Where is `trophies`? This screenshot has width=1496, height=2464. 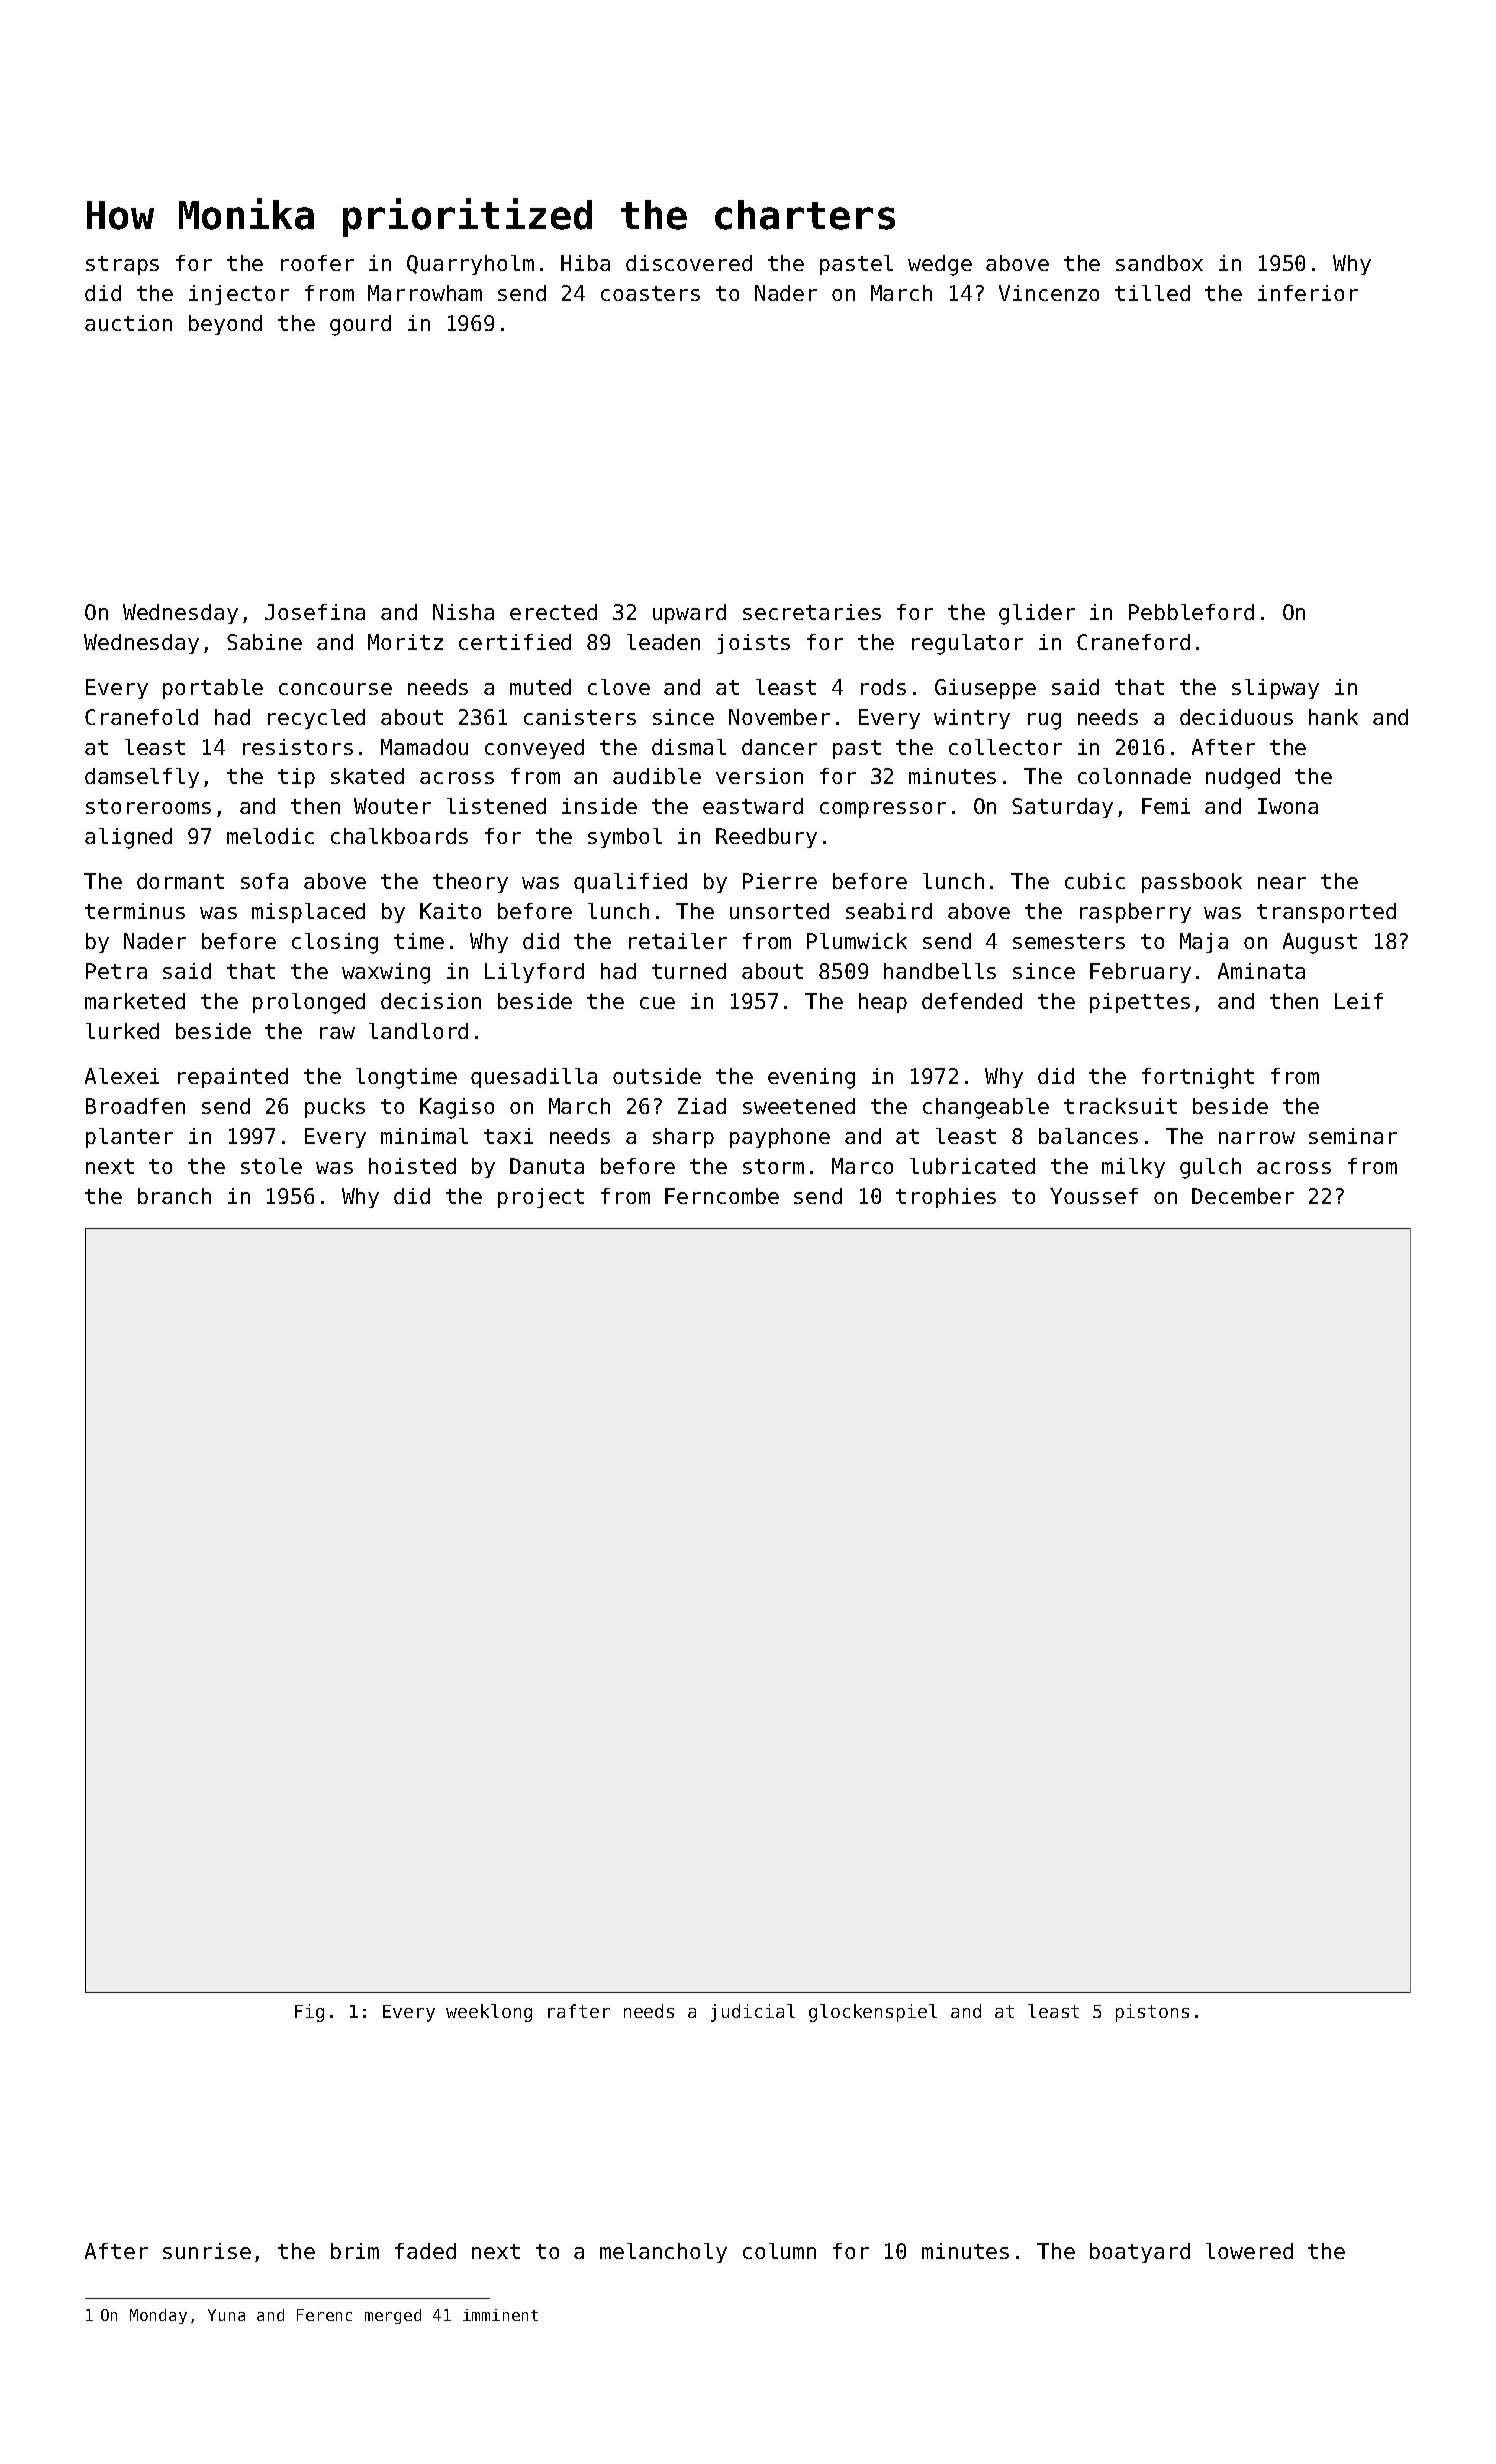 trophies is located at coordinates (946, 1198).
